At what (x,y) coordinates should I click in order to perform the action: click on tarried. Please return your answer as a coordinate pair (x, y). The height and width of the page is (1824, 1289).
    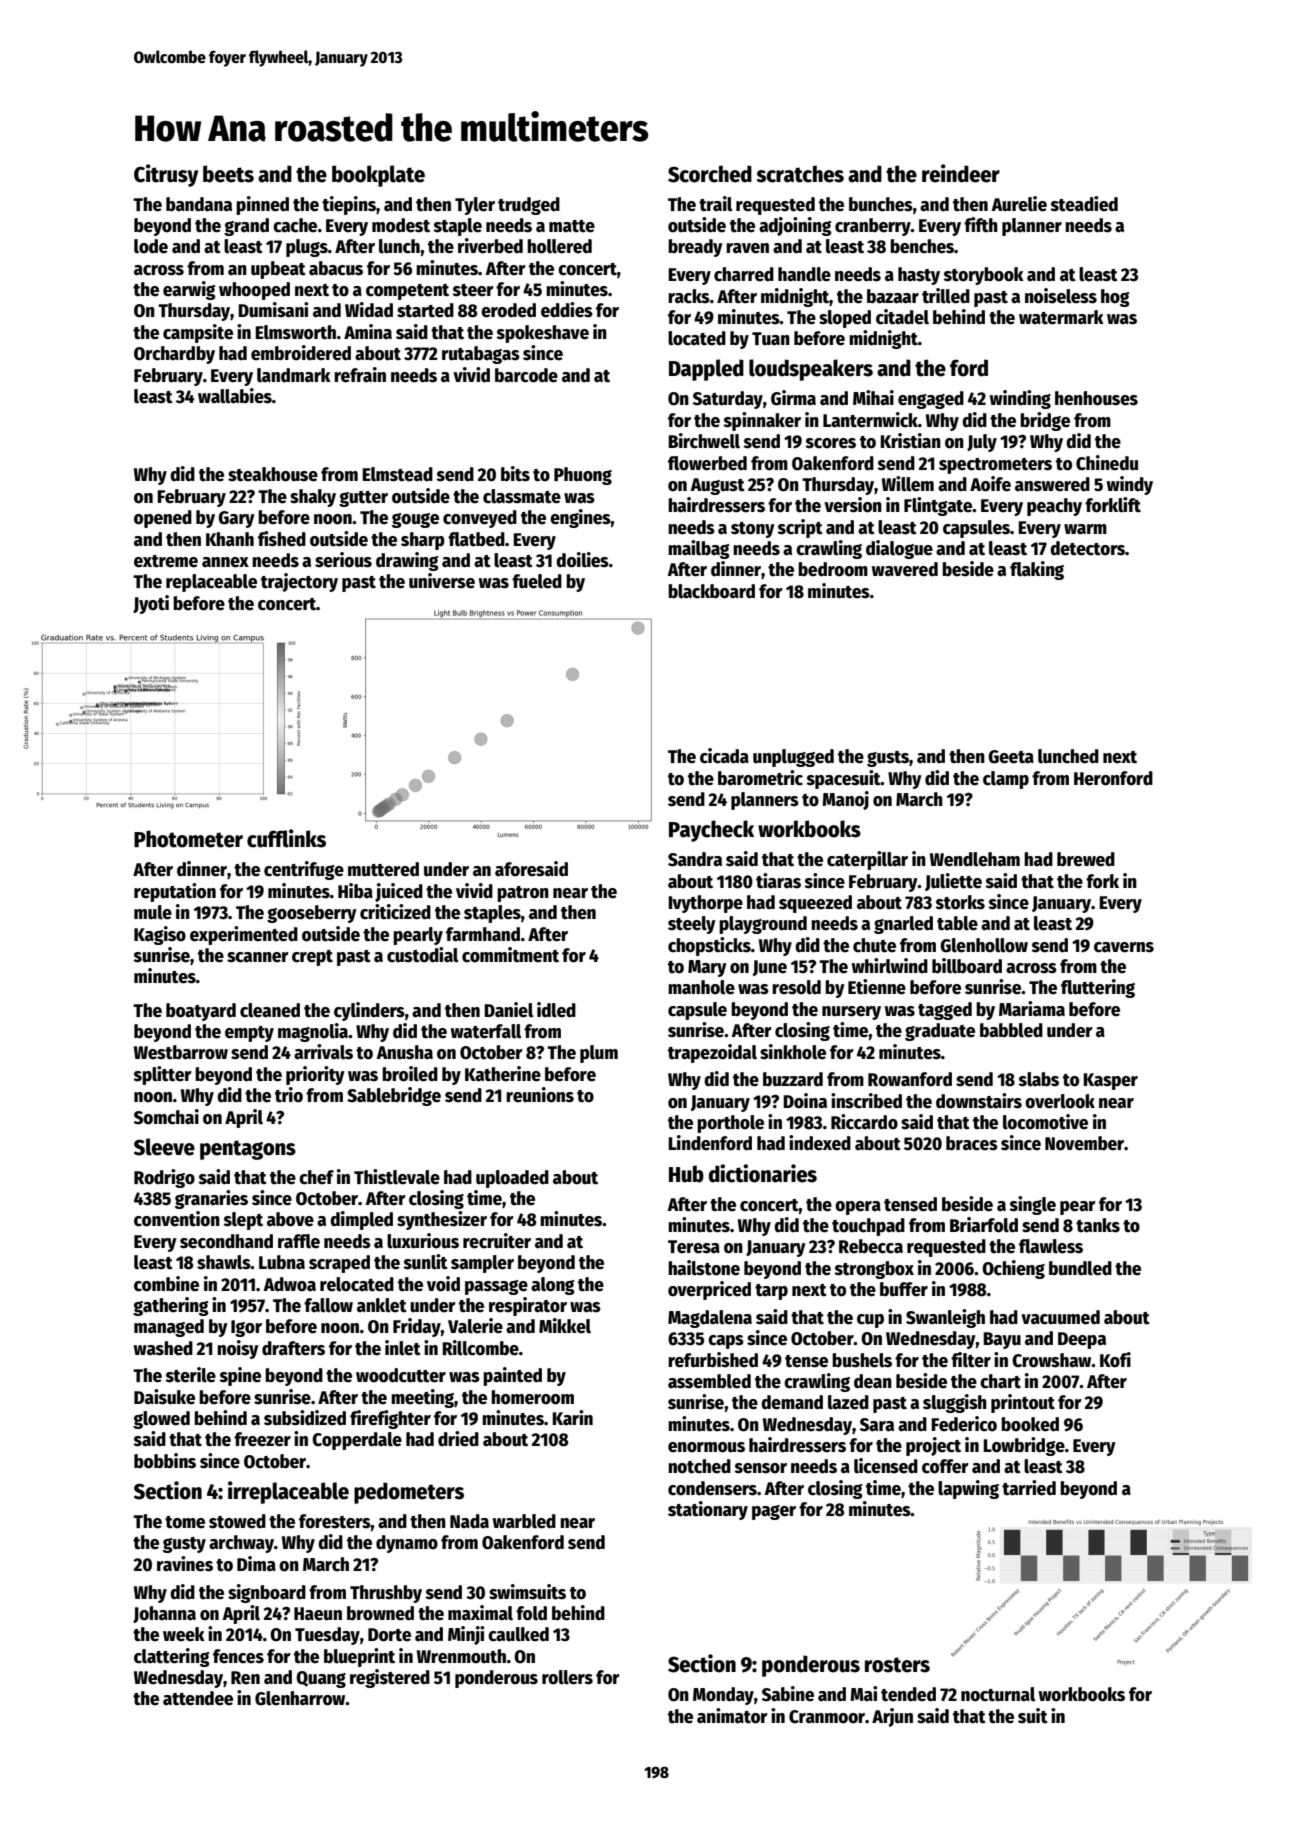
    Looking at the image, I should click on (1029, 1488).
